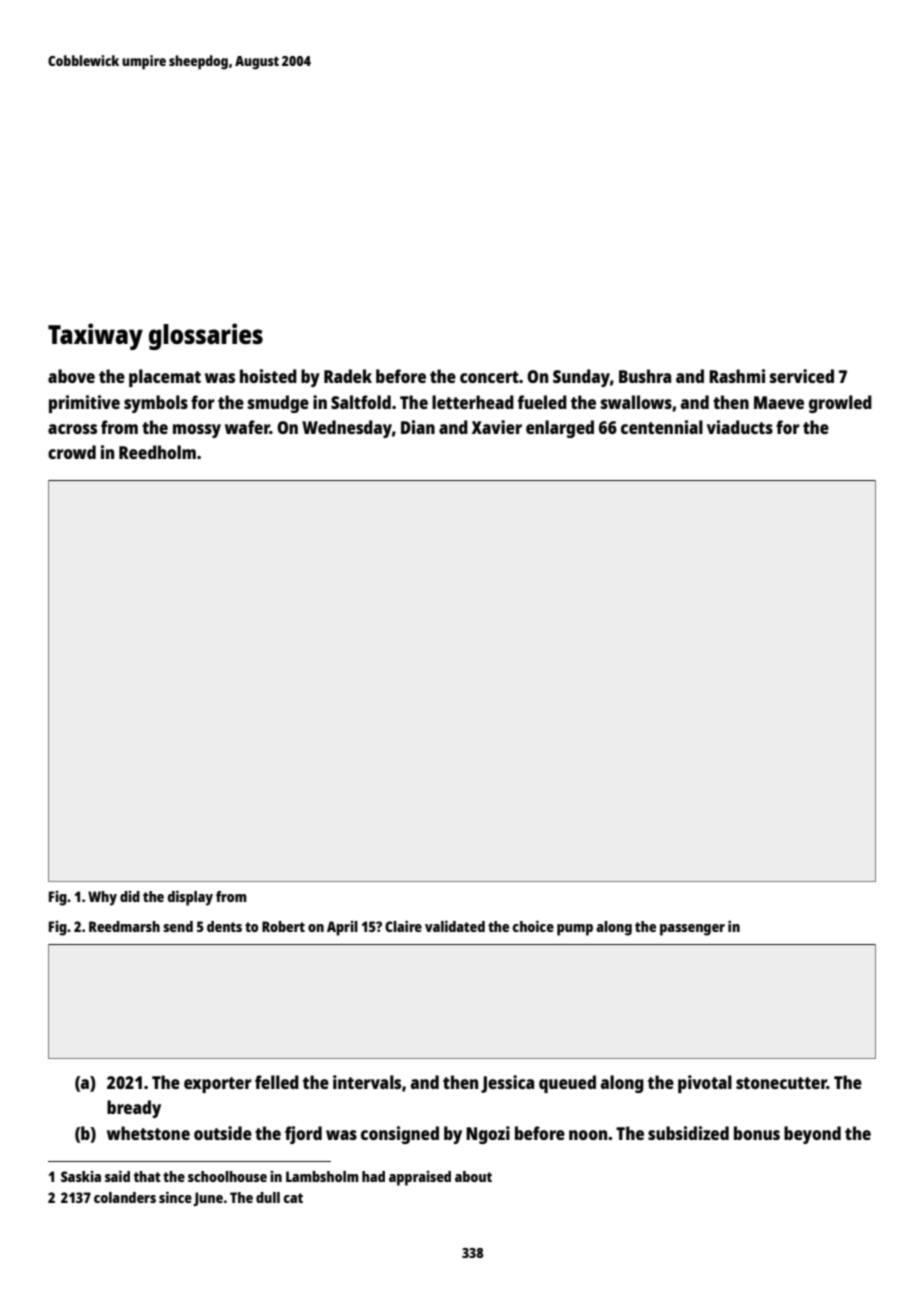 The height and width of the screenshot is (1314, 924). Describe the element at coordinates (206, 336) in the screenshot. I see `glossaries` at that location.
